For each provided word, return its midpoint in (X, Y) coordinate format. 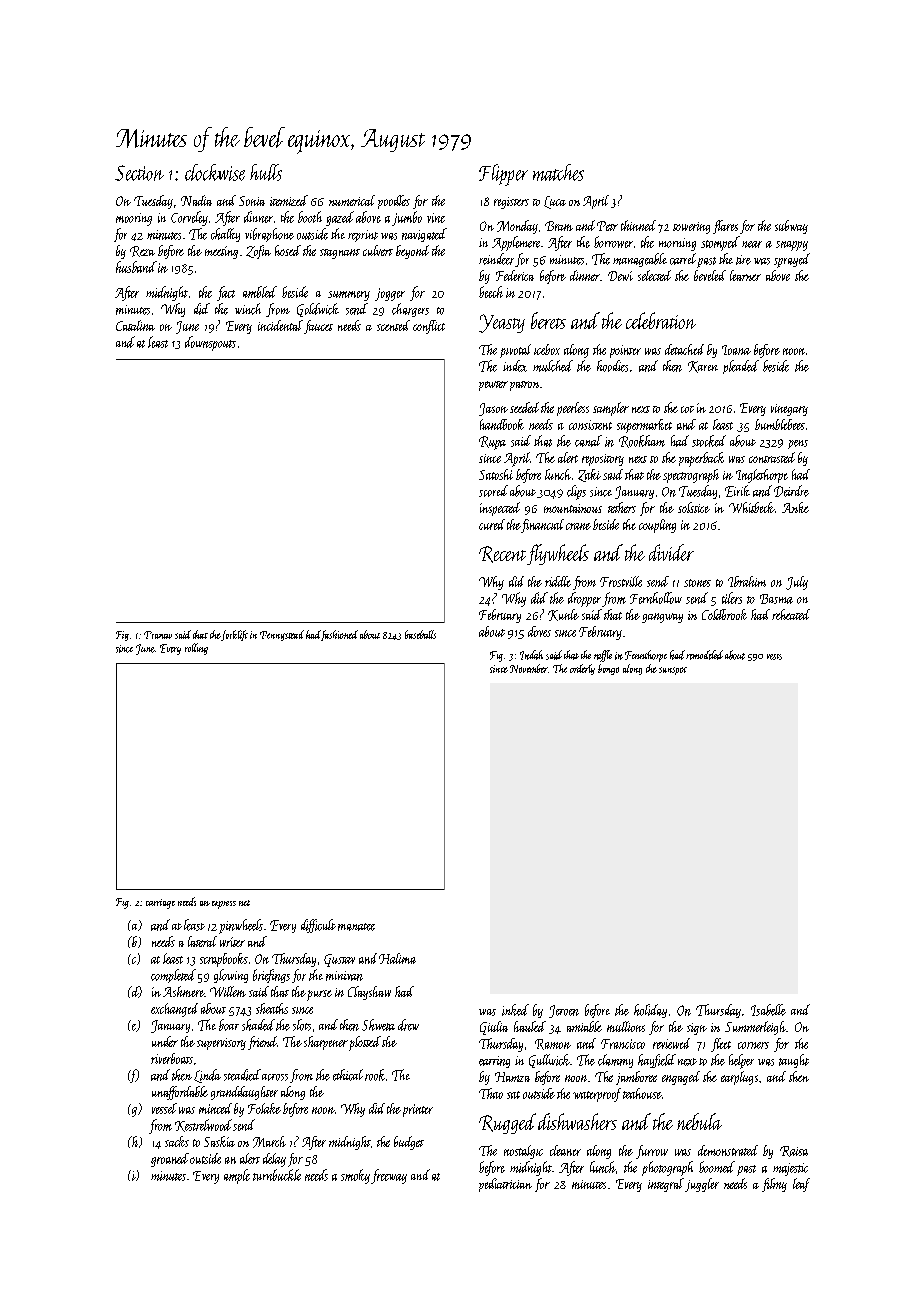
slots (302, 1025)
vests (774, 657)
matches (558, 172)
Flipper (503, 175)
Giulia (494, 1028)
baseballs (420, 634)
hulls (266, 172)
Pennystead (282, 635)
